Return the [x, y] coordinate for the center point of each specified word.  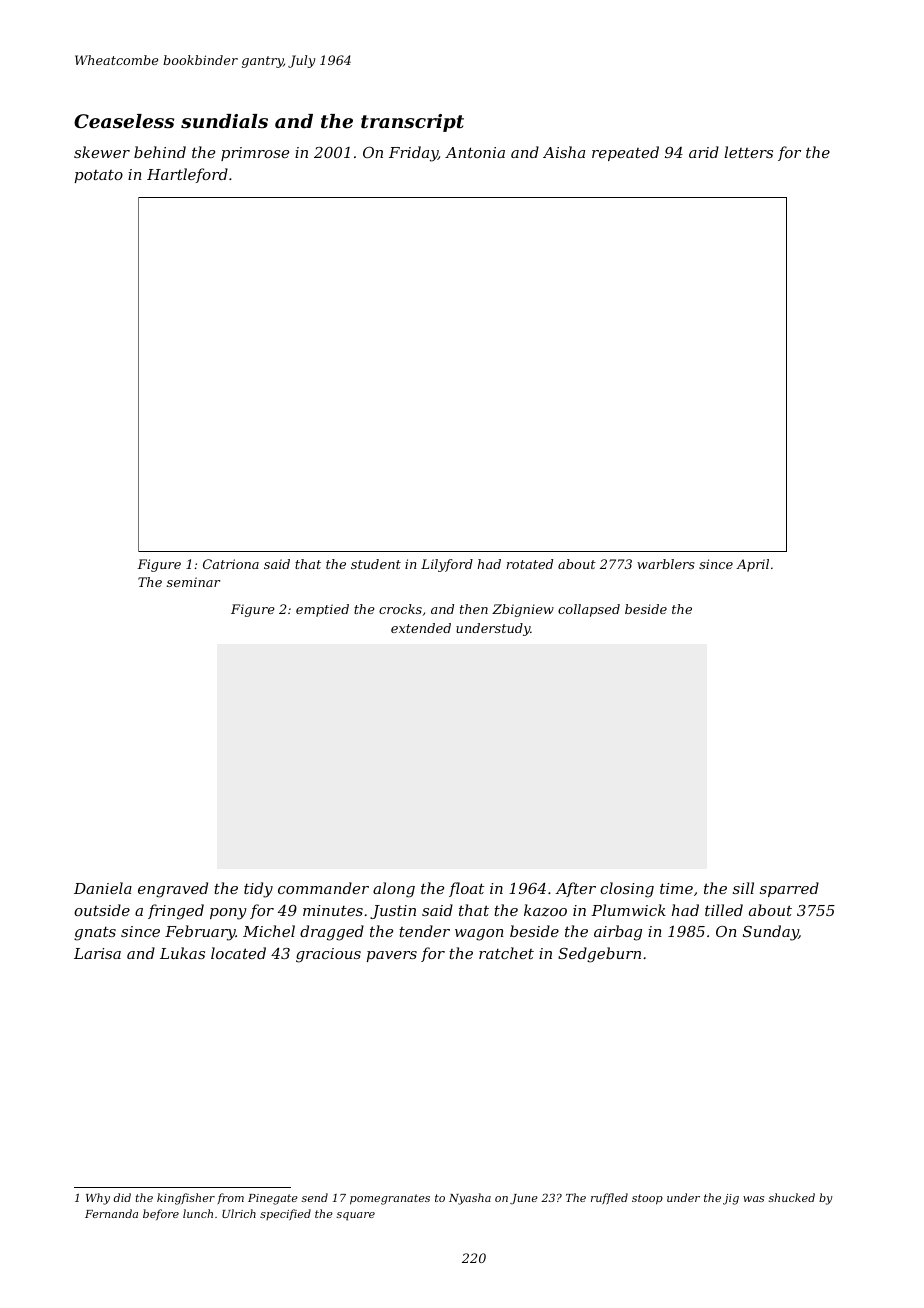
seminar [193, 582]
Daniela [103, 888]
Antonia [475, 152]
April [752, 565]
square [356, 1216]
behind [160, 152]
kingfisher [186, 1199]
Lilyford [447, 565]
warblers [666, 564]
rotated [530, 564]
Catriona [231, 564]
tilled [724, 910]
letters [748, 152]
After [575, 889]
